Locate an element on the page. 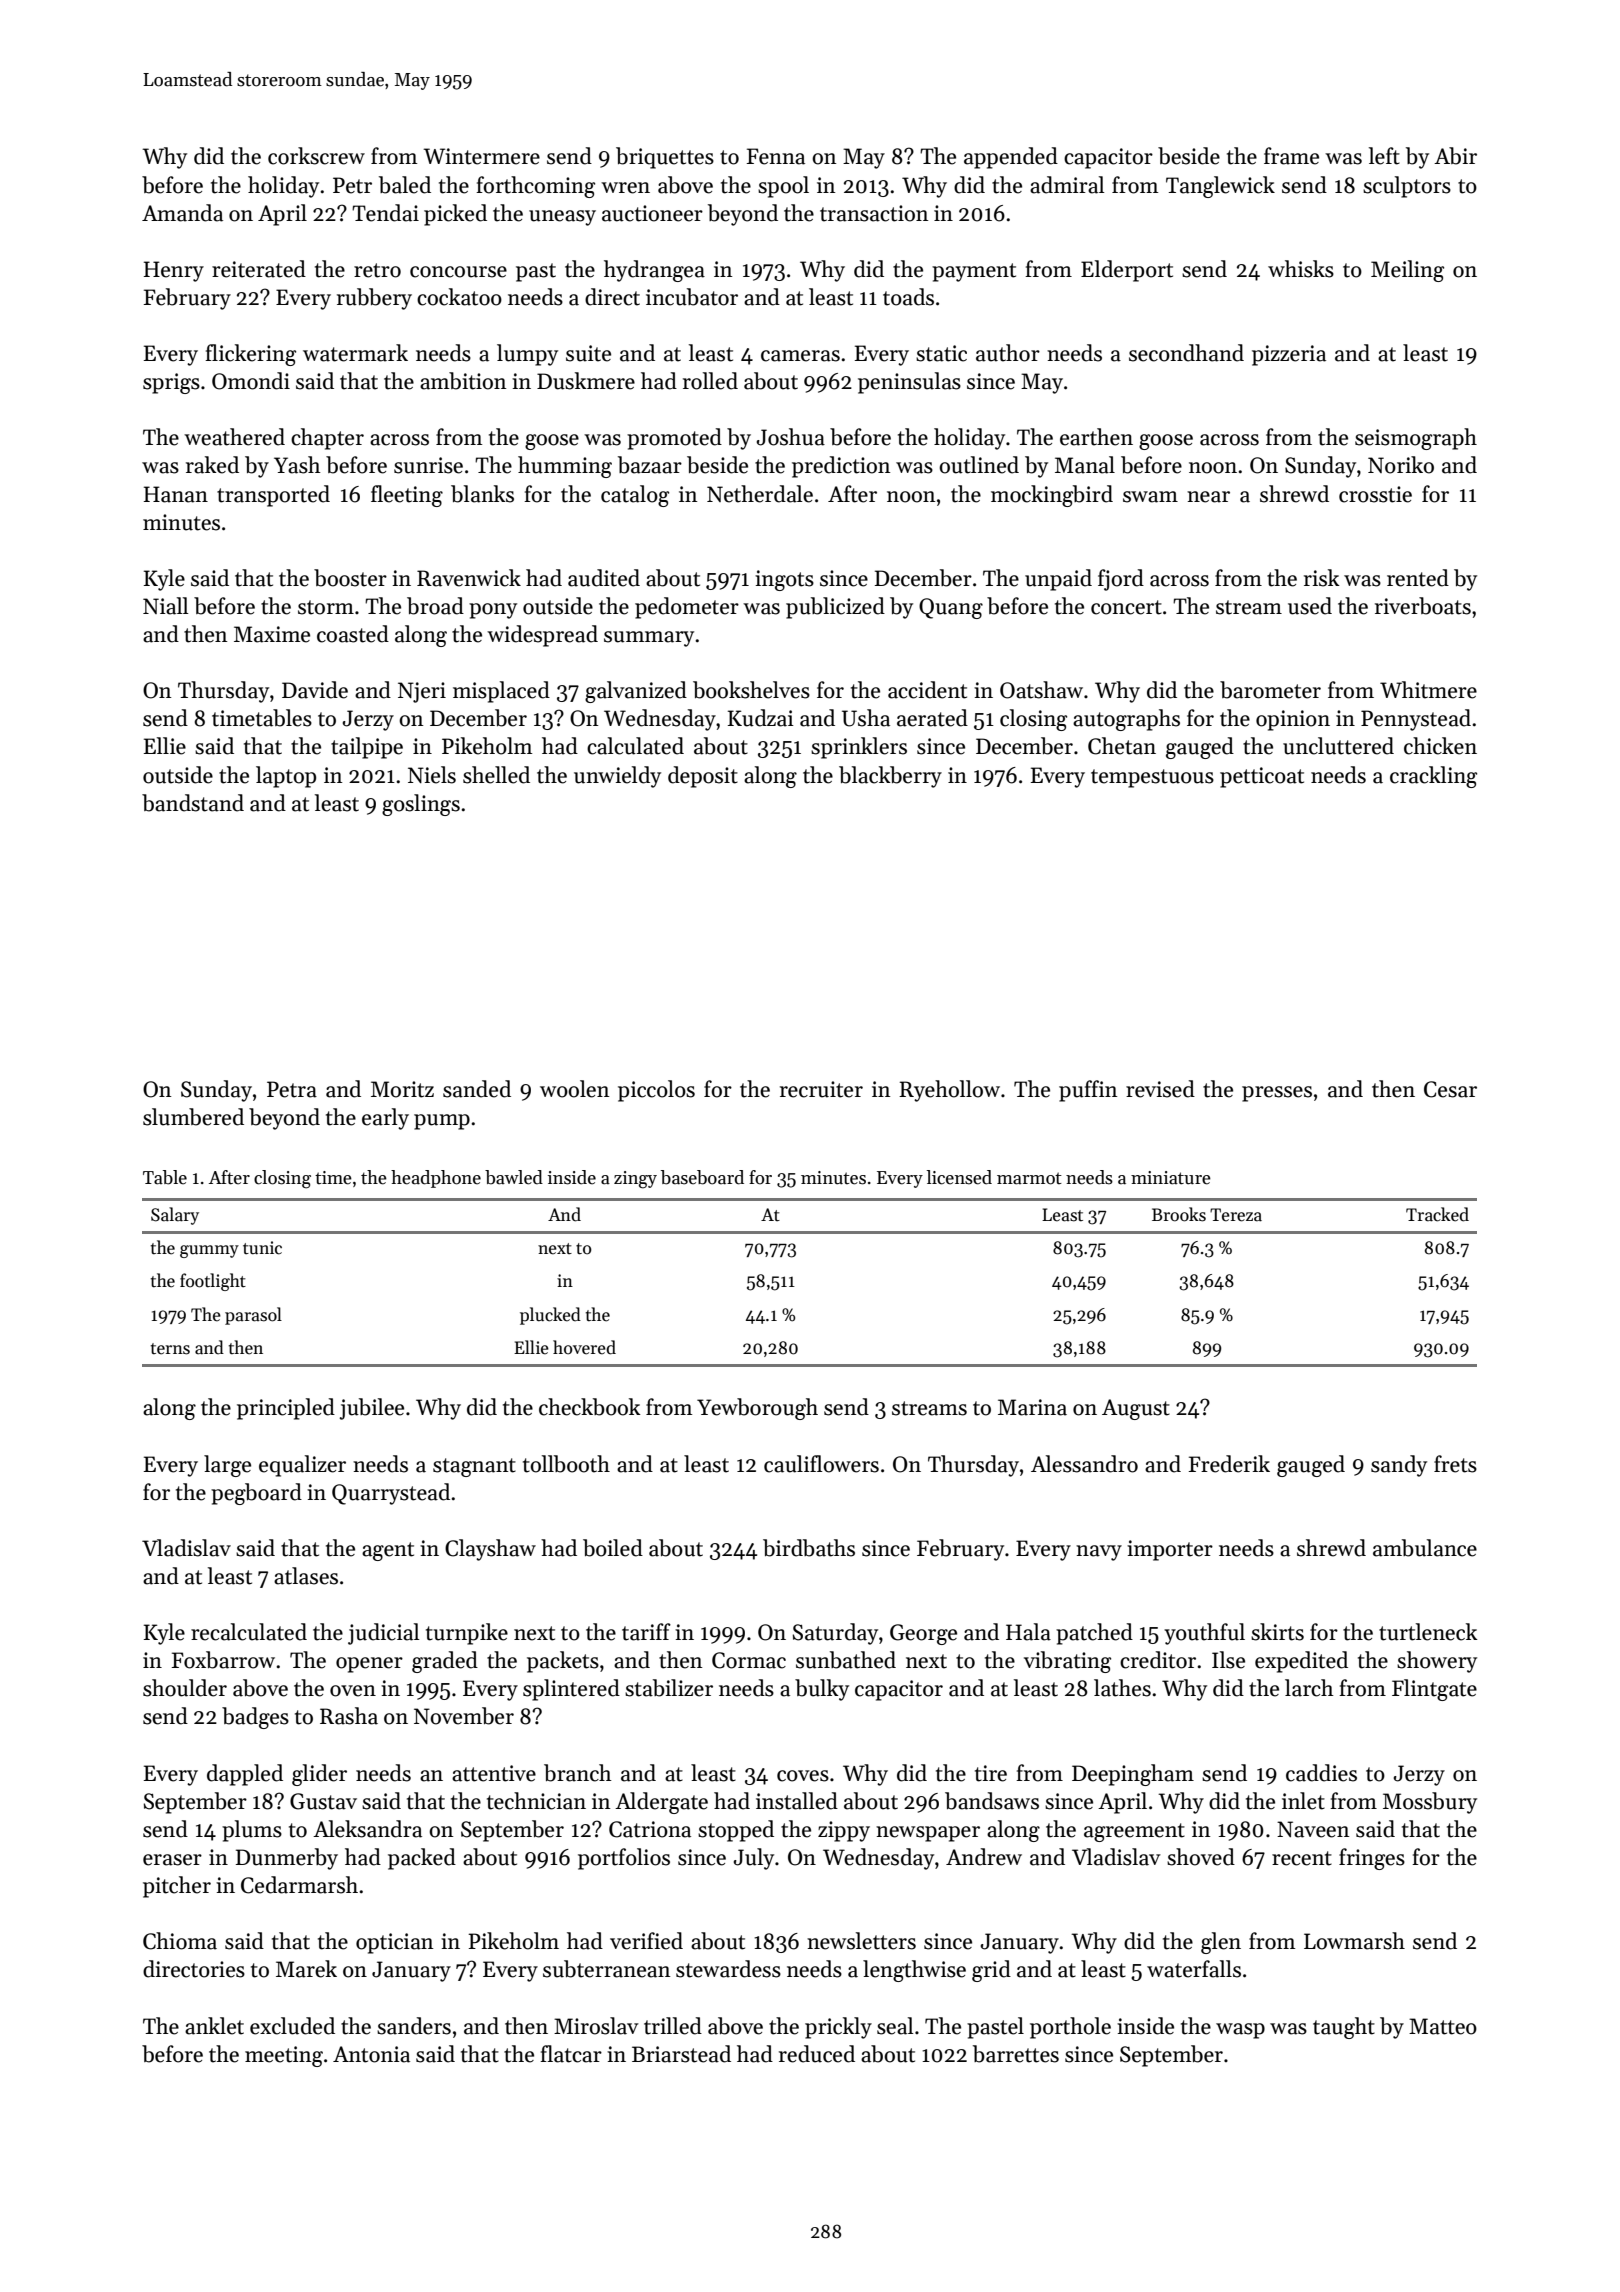 The image size is (1620, 2292). early is located at coordinates (385, 1119).
